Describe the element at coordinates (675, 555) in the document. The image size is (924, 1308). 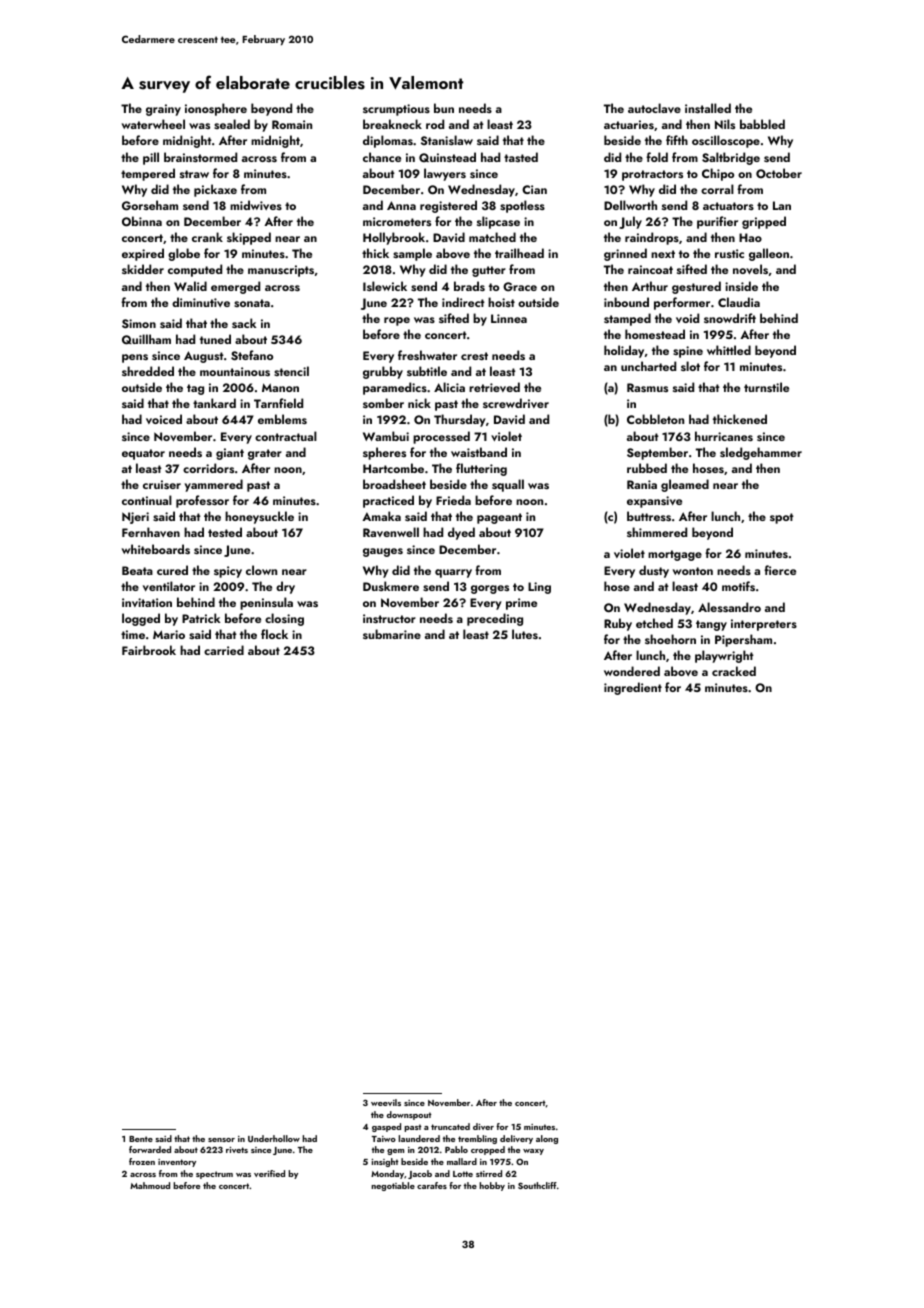
I see `mortgage` at that location.
